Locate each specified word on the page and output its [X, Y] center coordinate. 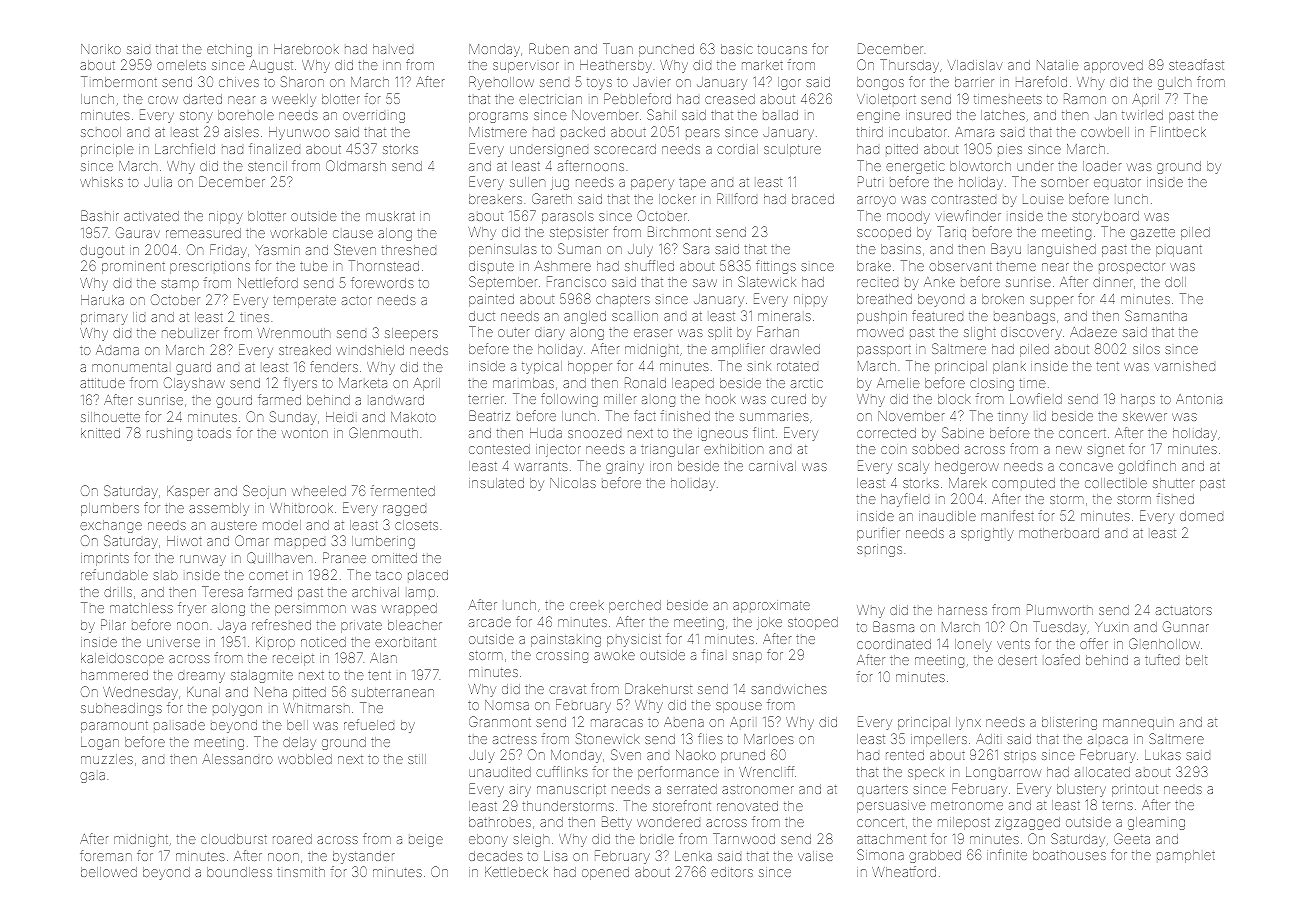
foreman [106, 855]
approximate [771, 607]
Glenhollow [1164, 643]
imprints [105, 560]
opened [605, 873]
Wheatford [904, 871]
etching [229, 50]
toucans [782, 49]
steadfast [1196, 64]
